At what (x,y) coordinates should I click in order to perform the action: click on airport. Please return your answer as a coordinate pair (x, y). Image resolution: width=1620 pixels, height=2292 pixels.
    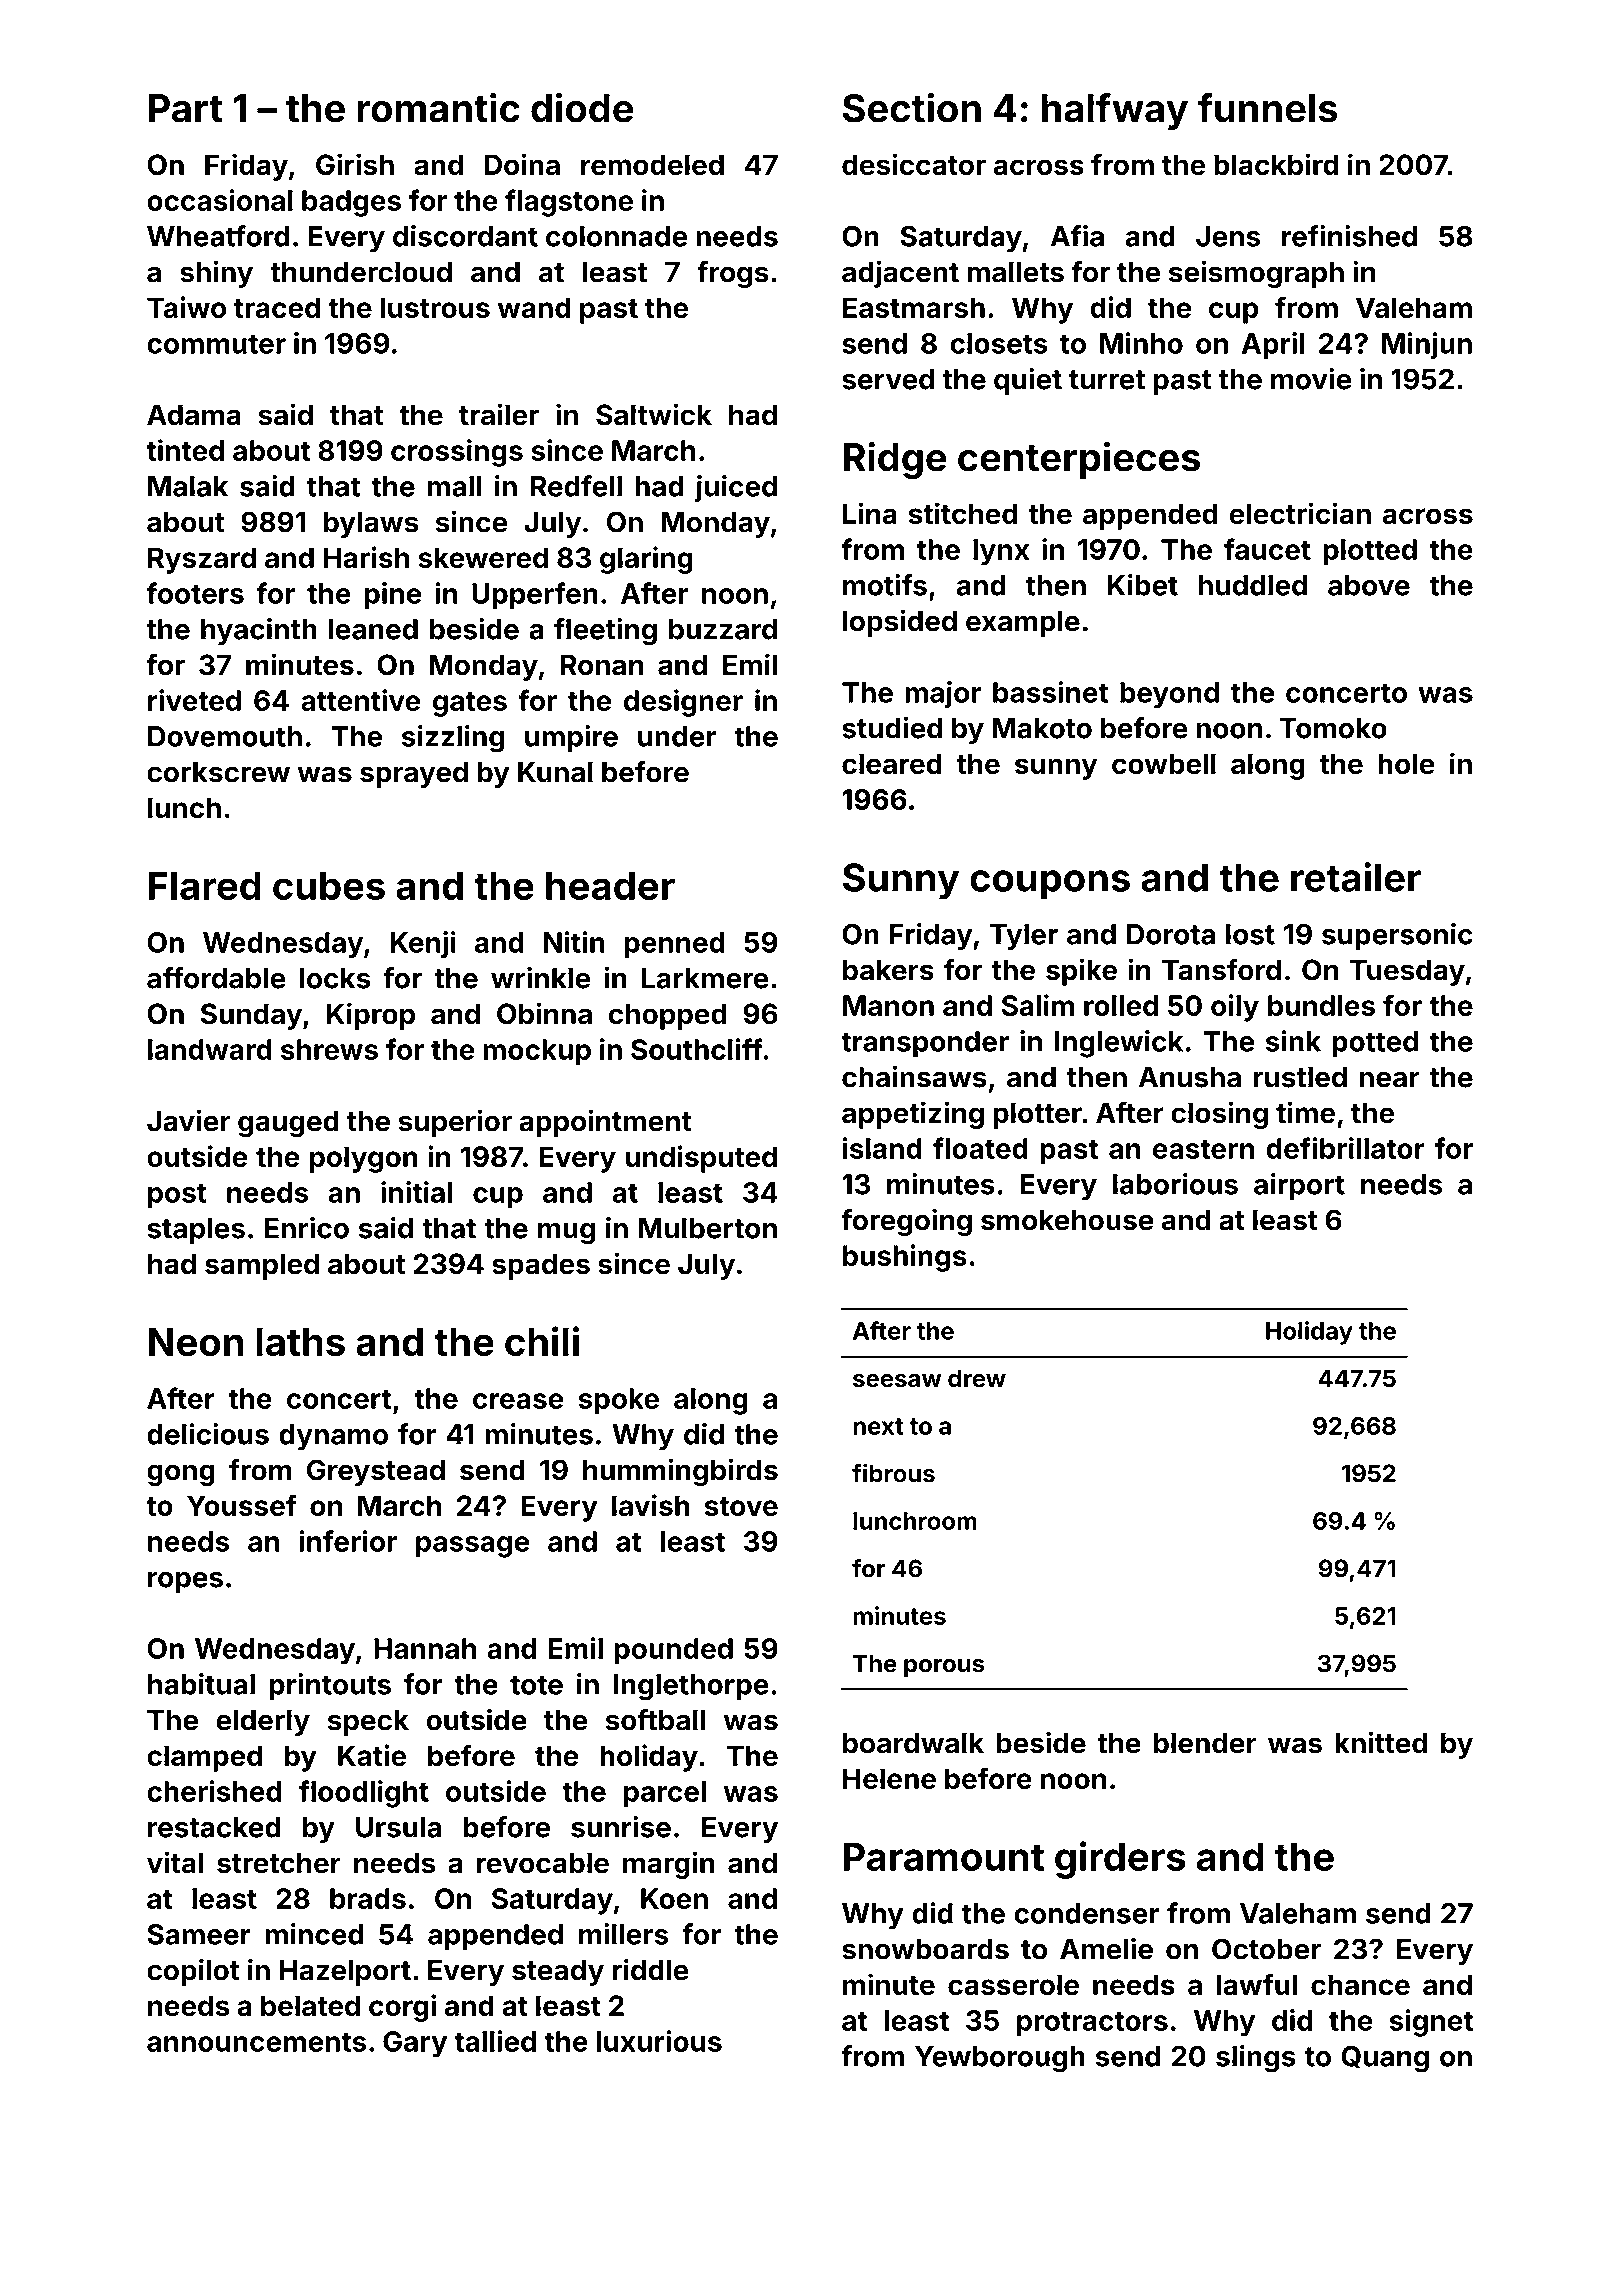
    Looking at the image, I should click on (1299, 1186).
